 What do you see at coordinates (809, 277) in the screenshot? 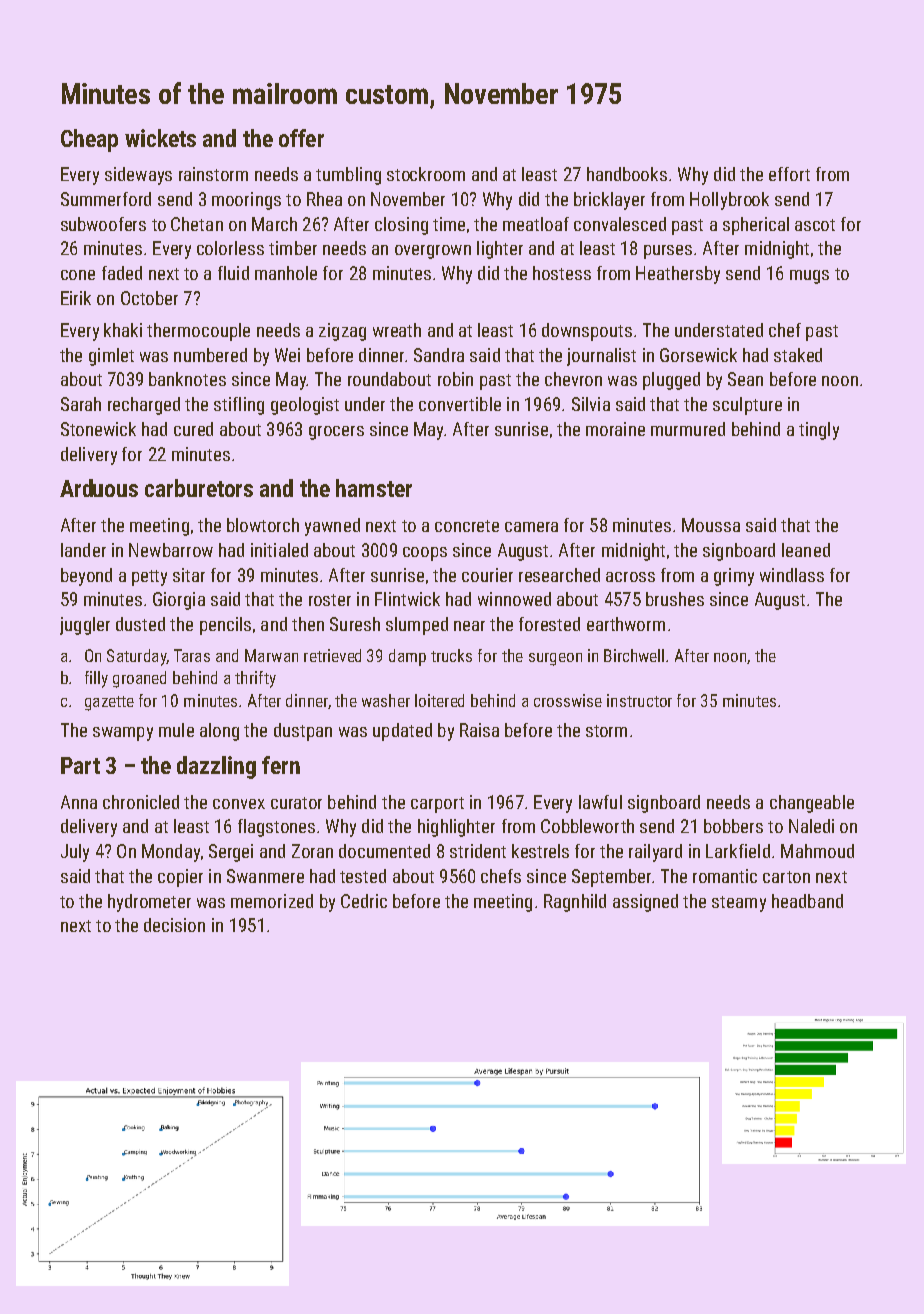
I see `mugs` at bounding box center [809, 277].
